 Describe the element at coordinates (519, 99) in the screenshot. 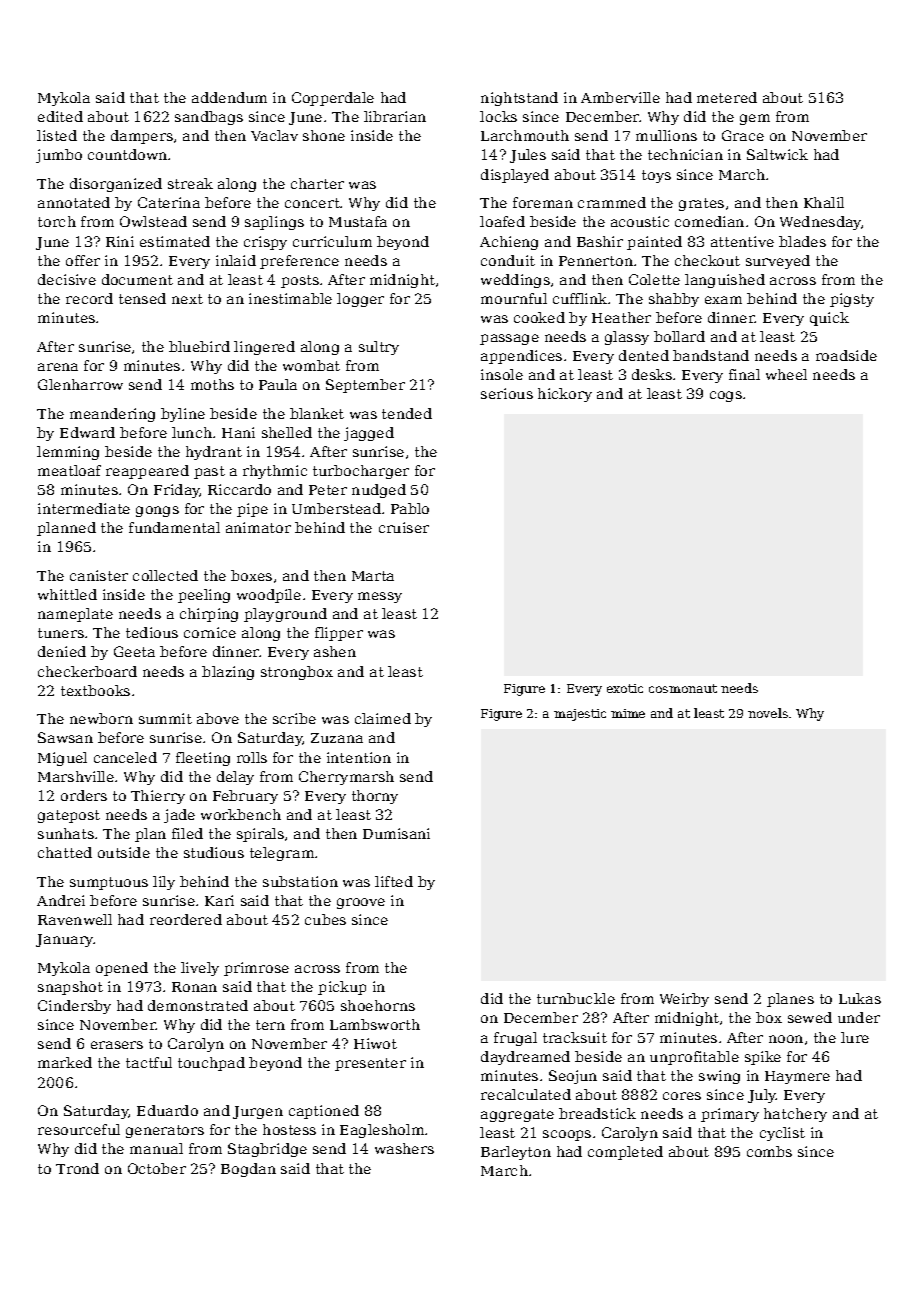

I see `nightstand` at that location.
